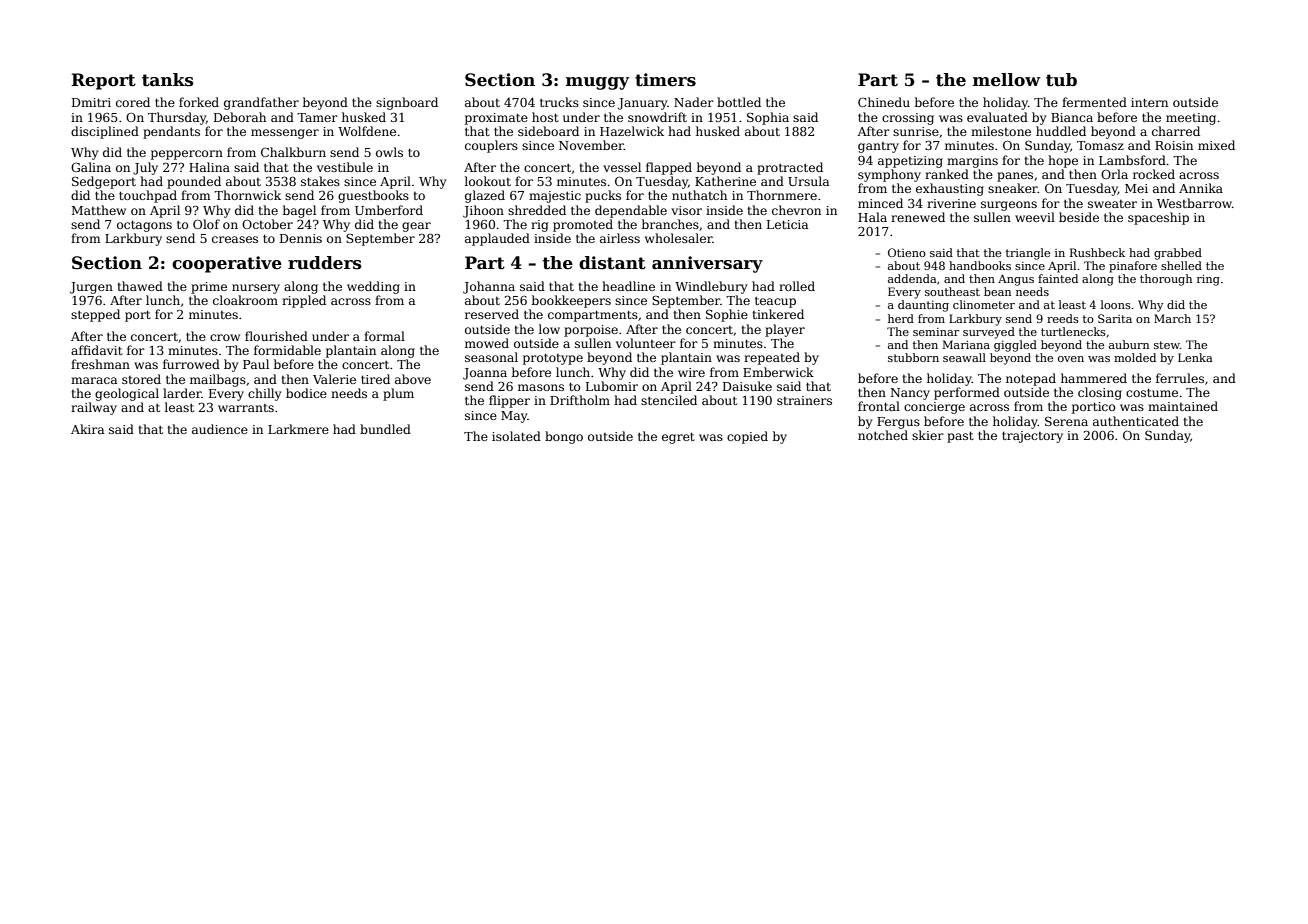 The image size is (1308, 924). What do you see at coordinates (884, 102) in the image?
I see `Chinedu` at bounding box center [884, 102].
